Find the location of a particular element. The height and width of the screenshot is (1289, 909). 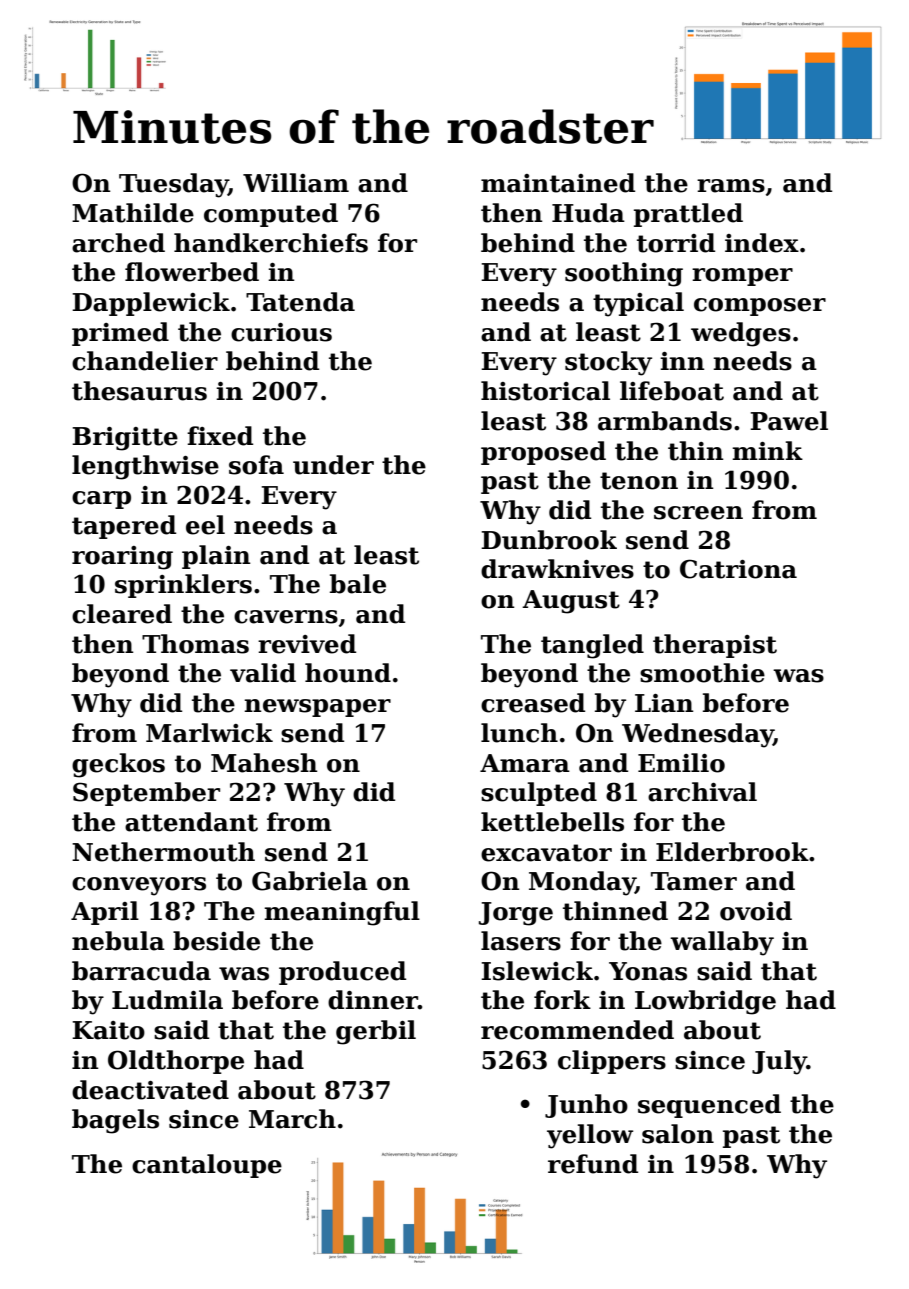

Dapplewick is located at coordinates (151, 304).
